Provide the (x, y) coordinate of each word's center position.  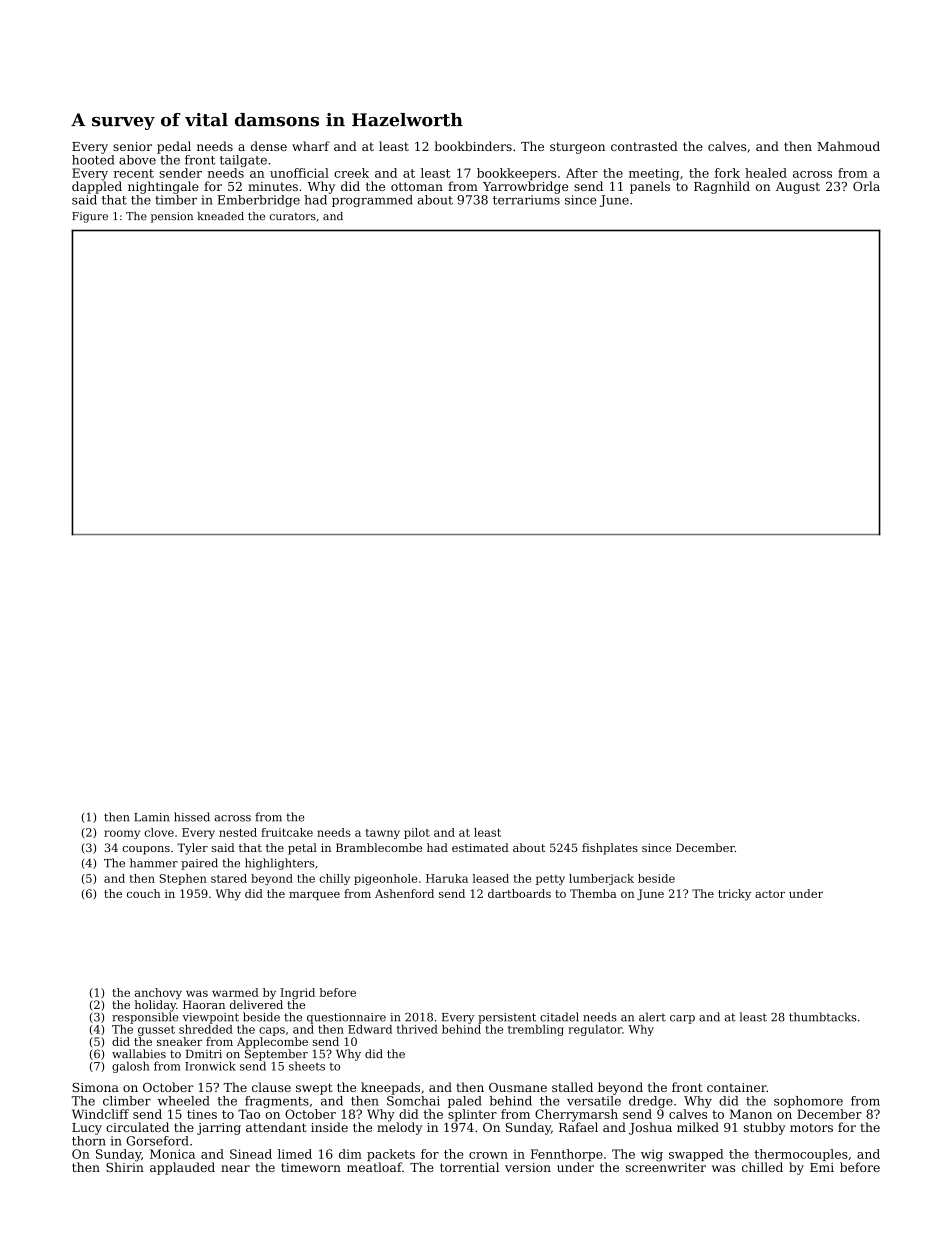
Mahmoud (848, 146)
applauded (182, 1168)
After (582, 173)
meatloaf (374, 1167)
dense (269, 146)
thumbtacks (823, 1017)
